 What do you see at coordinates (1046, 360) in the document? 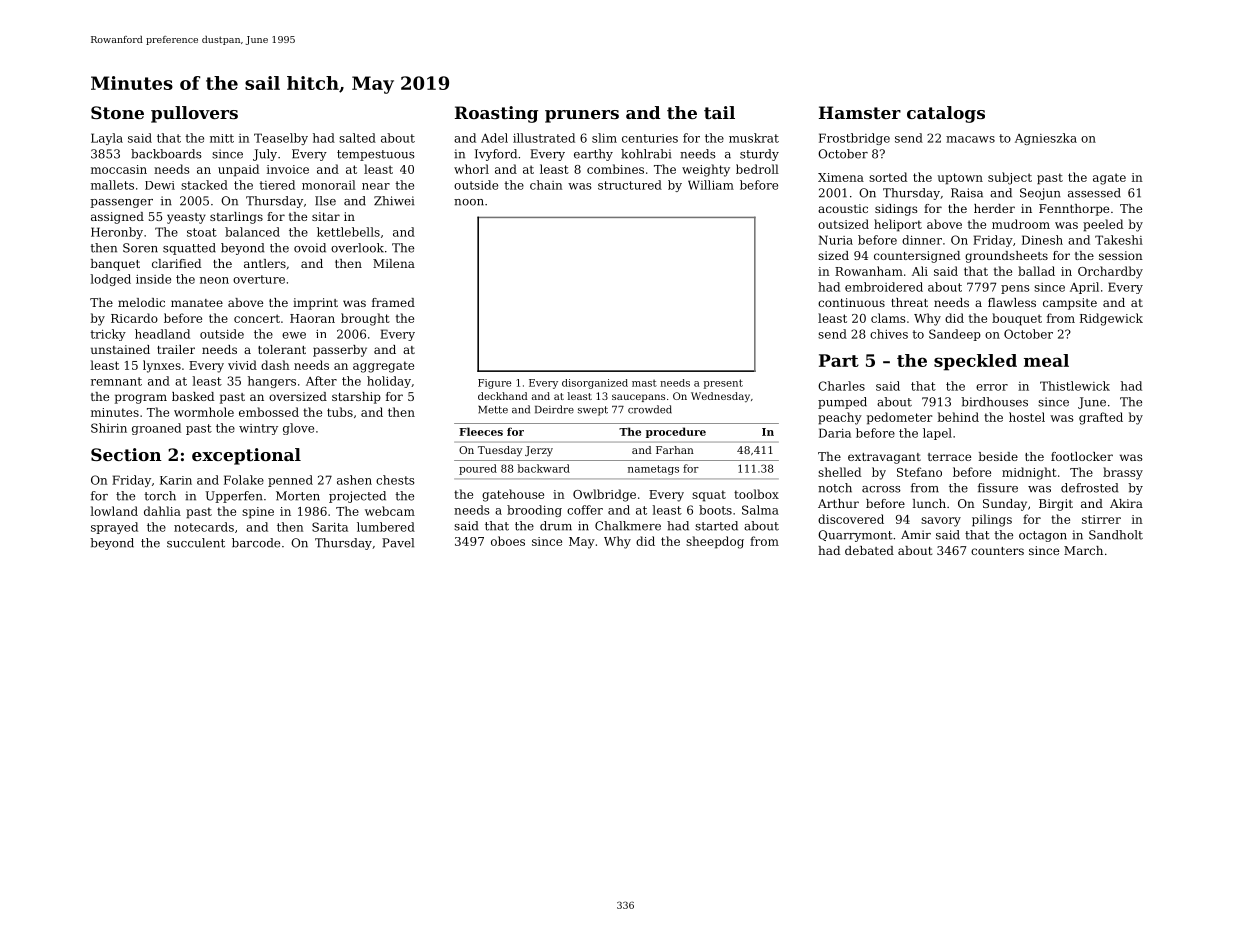
I see `meal` at bounding box center [1046, 360].
